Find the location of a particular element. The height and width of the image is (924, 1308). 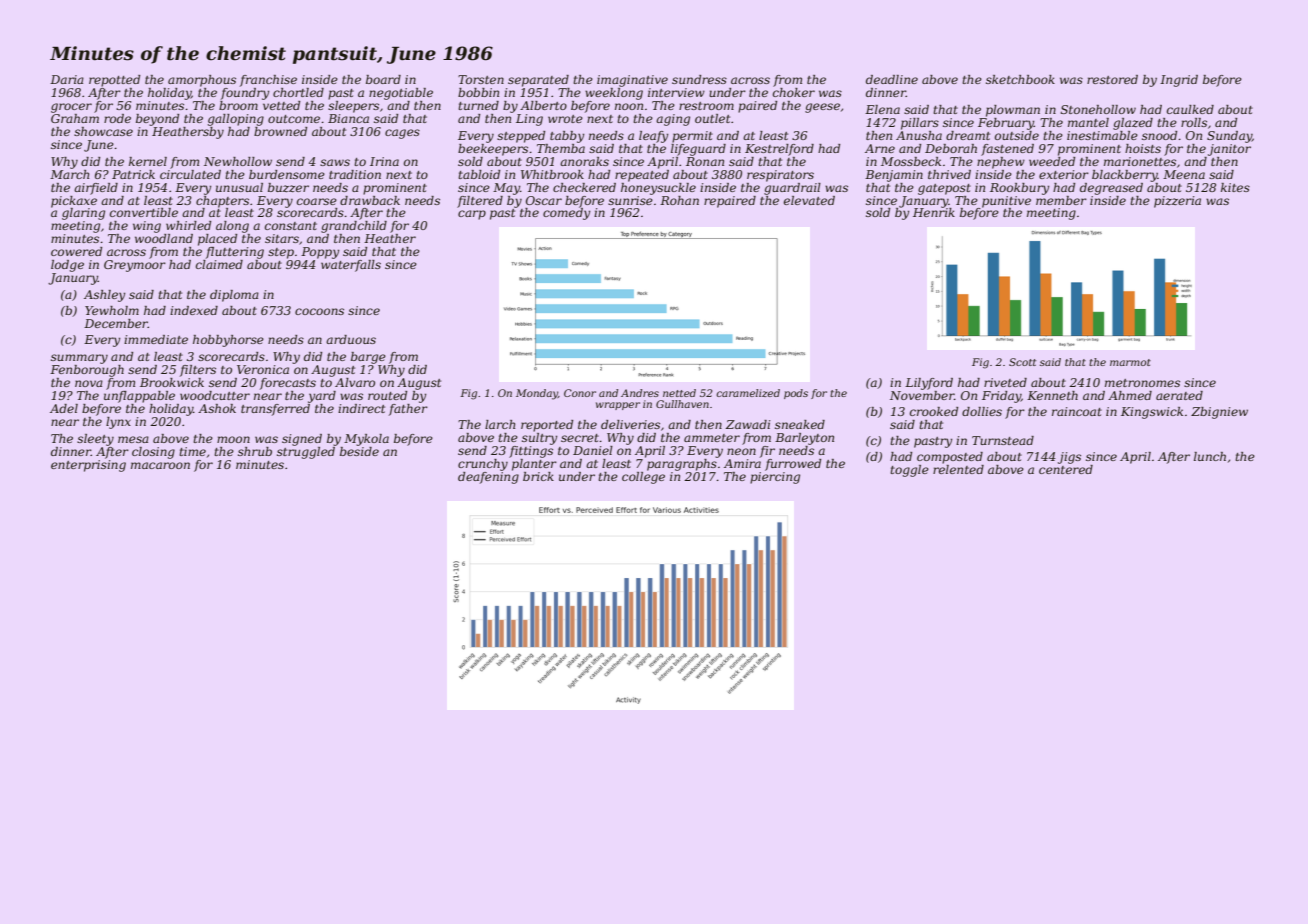

imaginative is located at coordinates (632, 81).
